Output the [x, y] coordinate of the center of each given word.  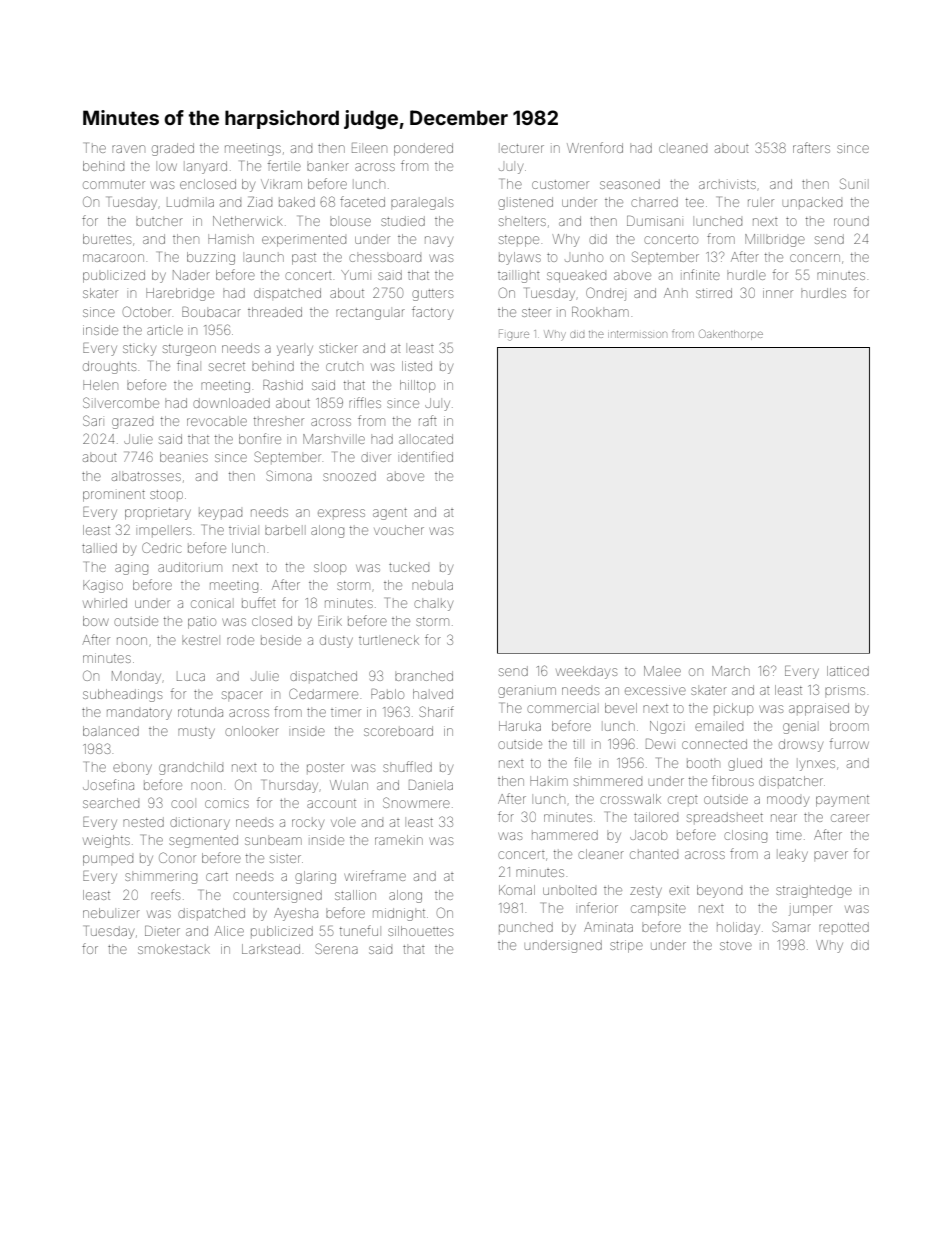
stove [736, 945]
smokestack [174, 949]
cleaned [683, 149]
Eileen [369, 148]
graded [173, 149]
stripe [626, 946]
